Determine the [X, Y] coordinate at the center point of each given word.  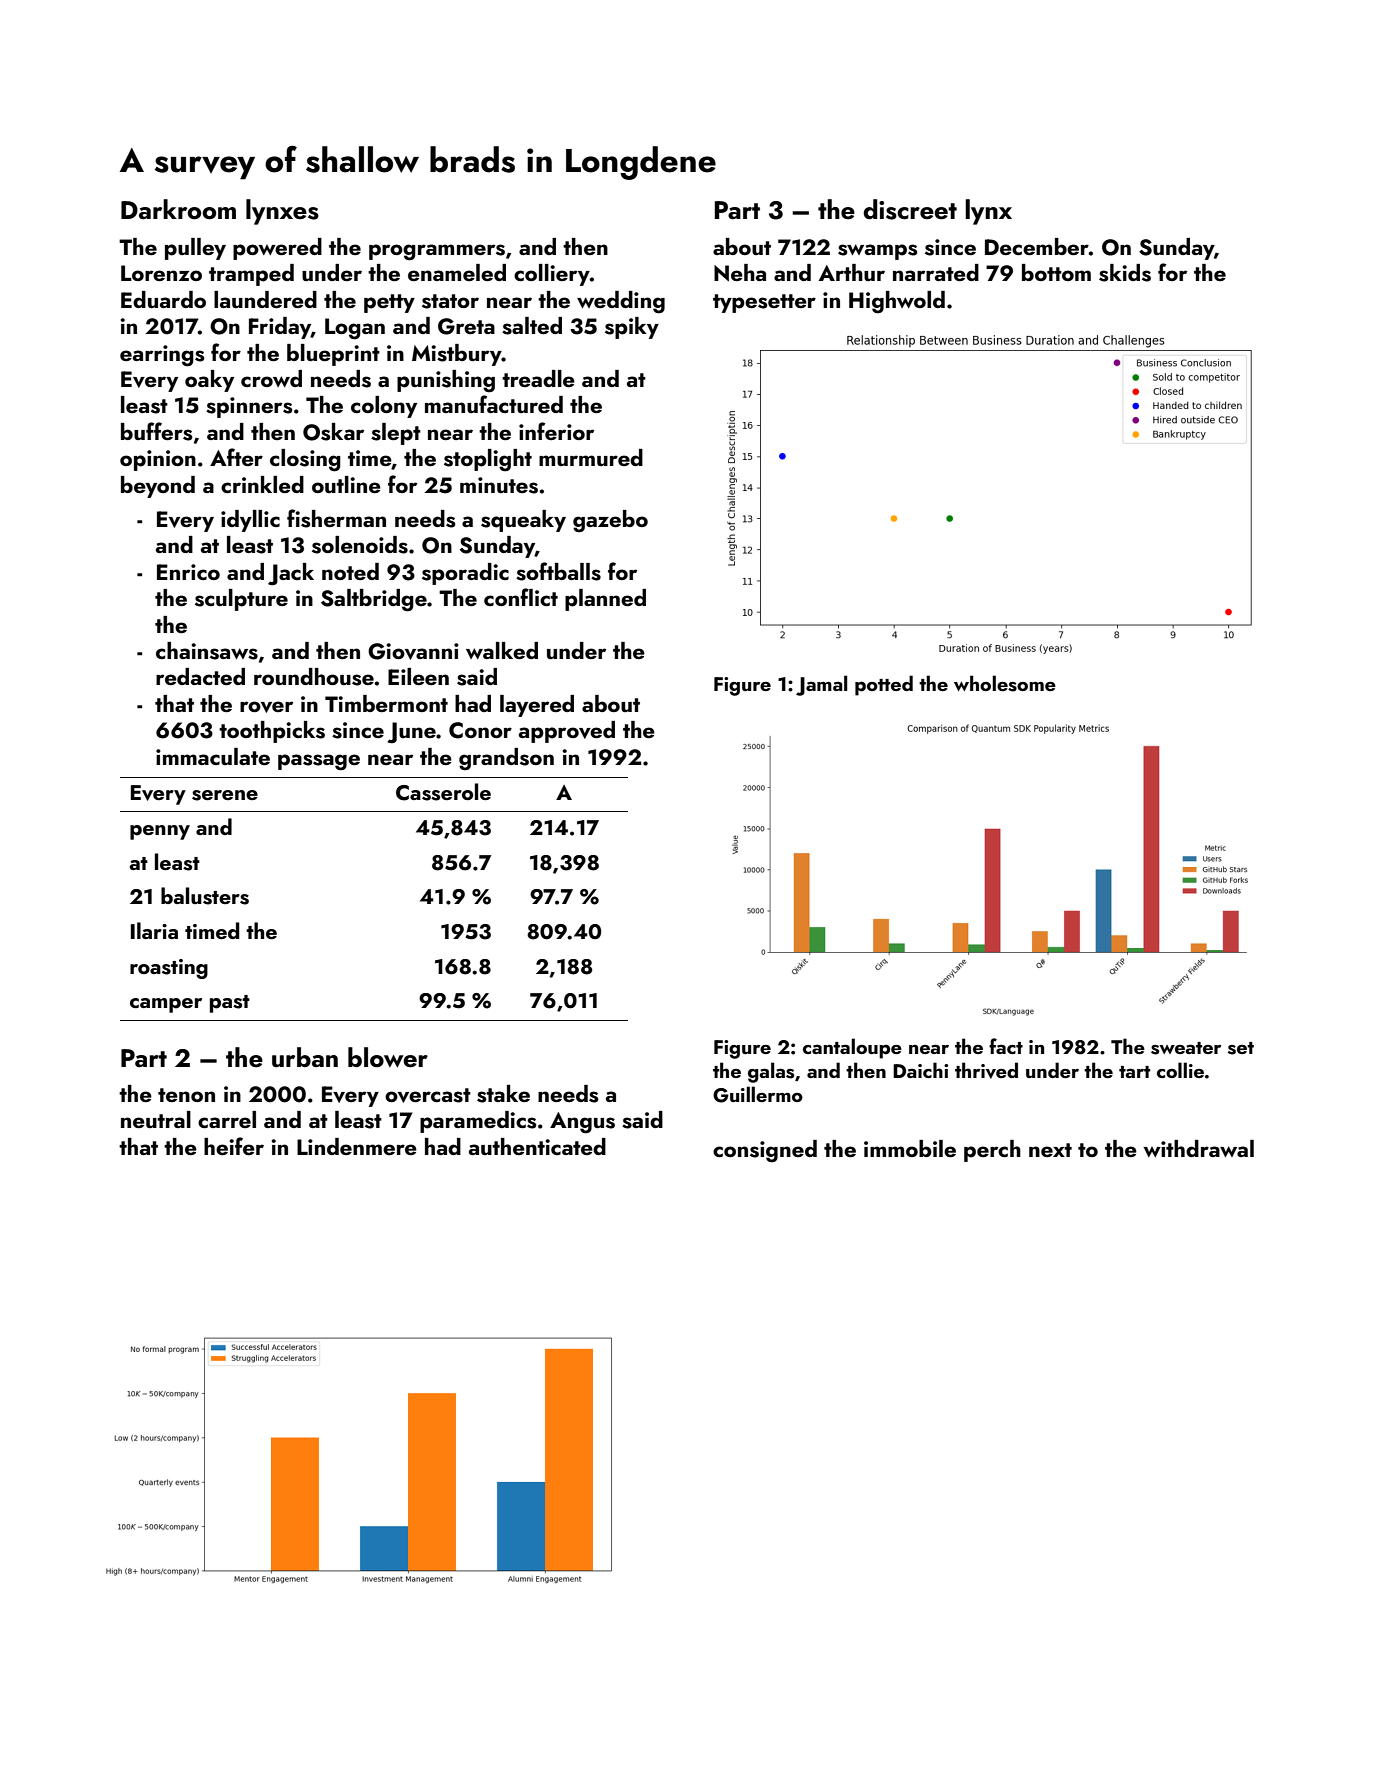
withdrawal [1198, 1148]
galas [771, 1072]
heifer [234, 1146]
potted [884, 685]
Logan [355, 329]
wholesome [1005, 683]
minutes [499, 485]
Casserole [443, 792]
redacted [200, 676]
